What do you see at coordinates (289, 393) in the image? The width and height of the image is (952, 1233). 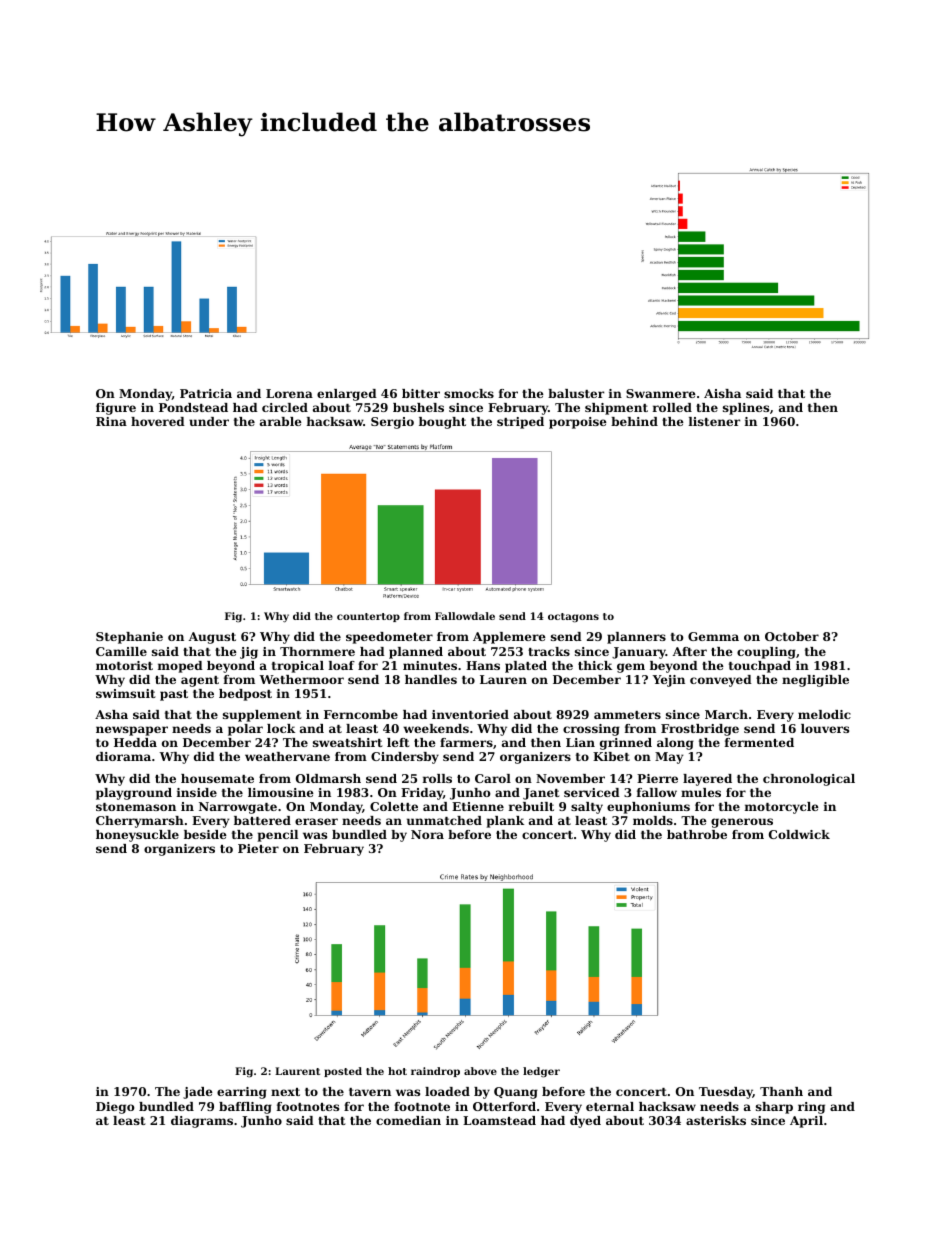 I see `Lorena` at bounding box center [289, 393].
